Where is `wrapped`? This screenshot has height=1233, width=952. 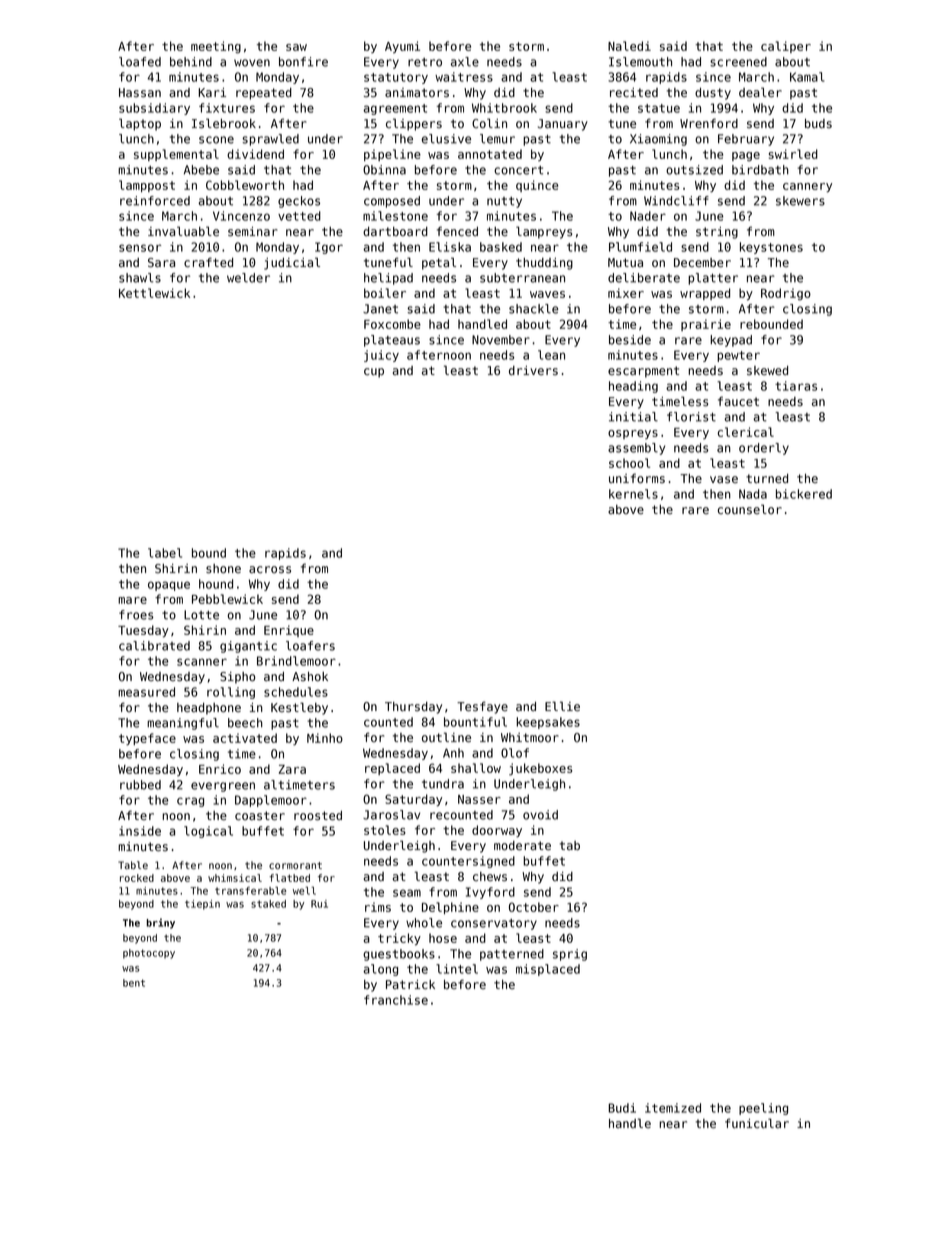 wrapped is located at coordinates (705, 294).
